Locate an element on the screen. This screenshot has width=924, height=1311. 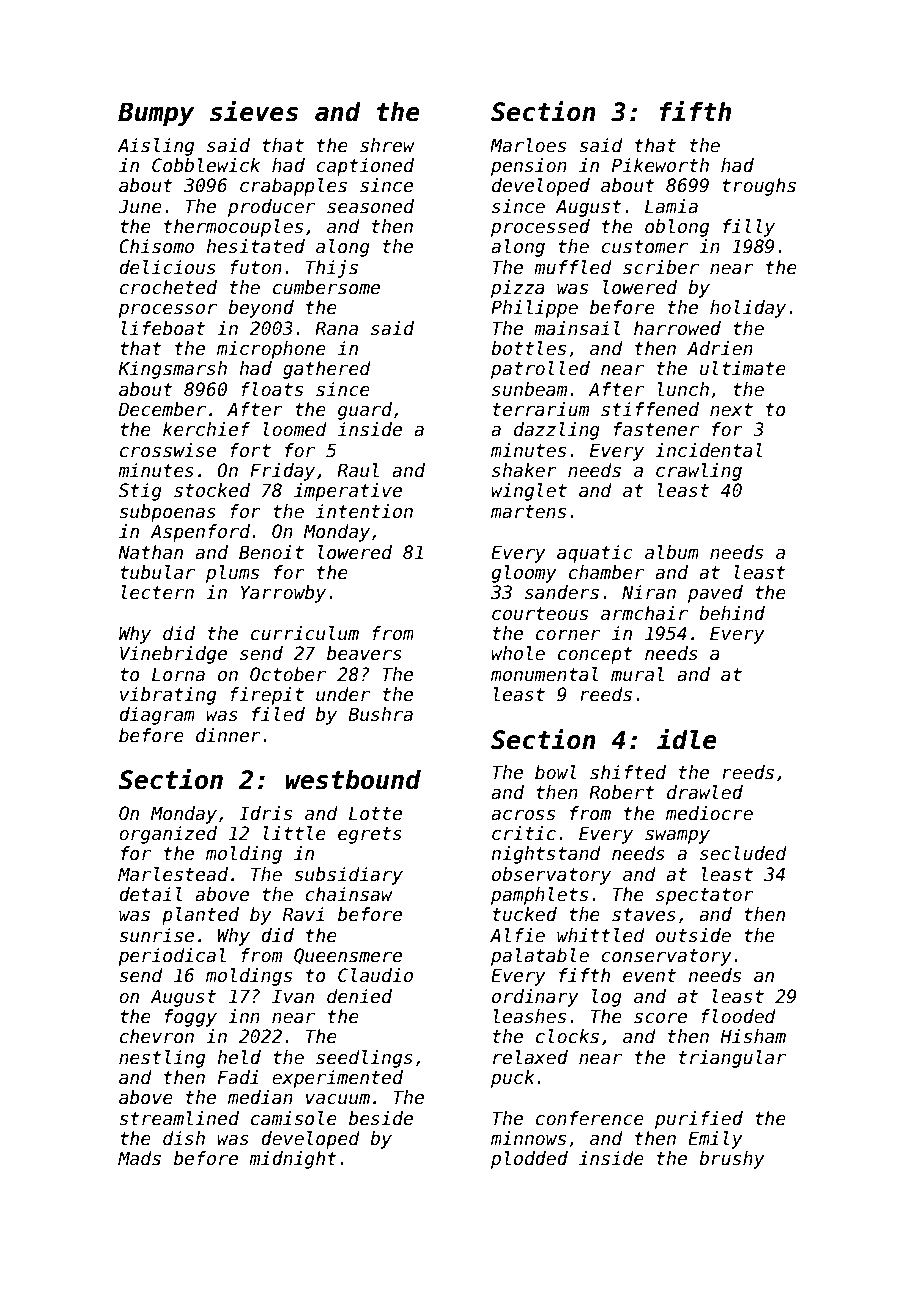
Stig is located at coordinates (140, 492).
